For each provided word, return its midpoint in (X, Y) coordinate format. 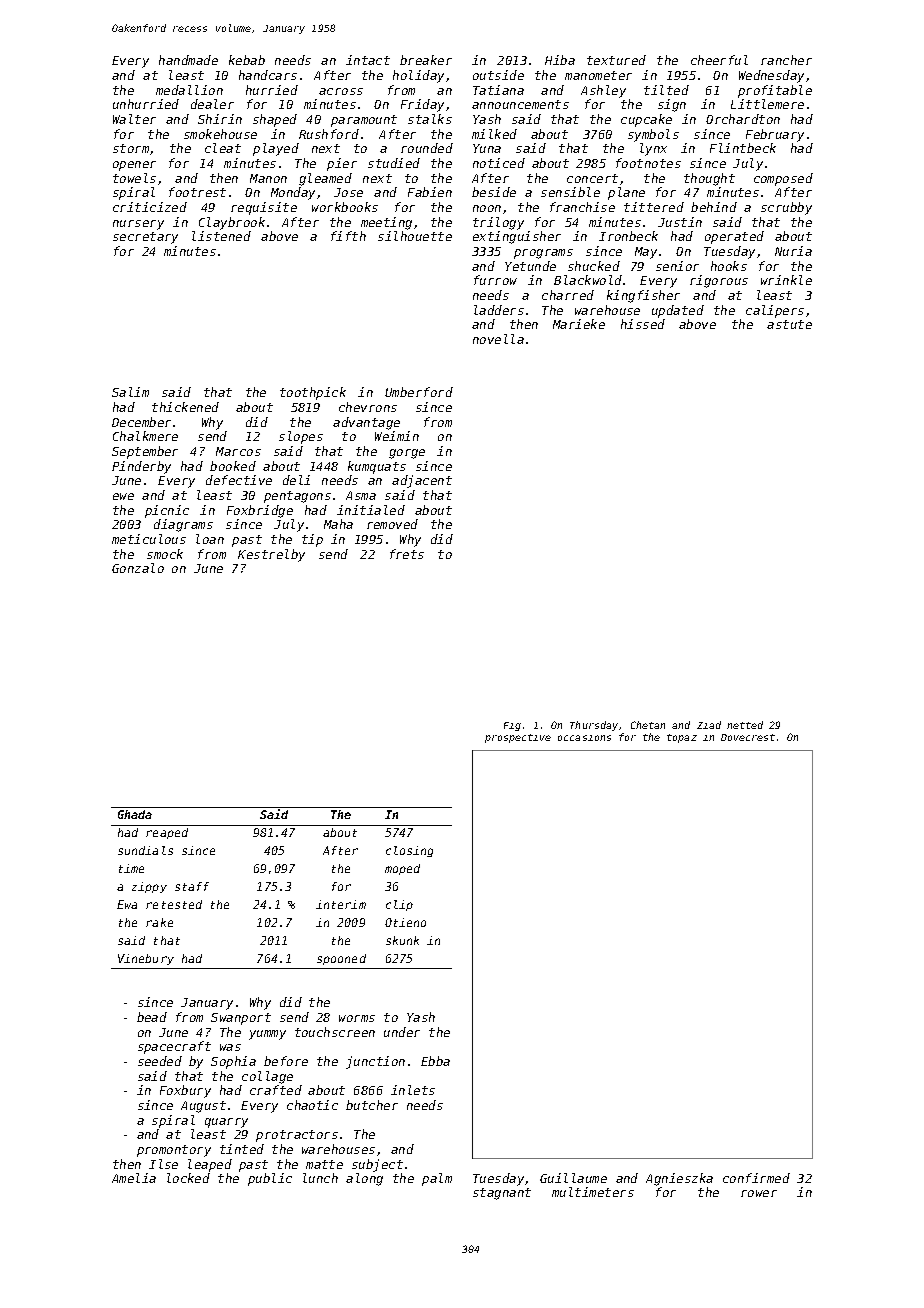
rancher (786, 60)
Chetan (648, 725)
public (270, 1179)
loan (210, 539)
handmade (188, 60)
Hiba (560, 60)
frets (407, 554)
